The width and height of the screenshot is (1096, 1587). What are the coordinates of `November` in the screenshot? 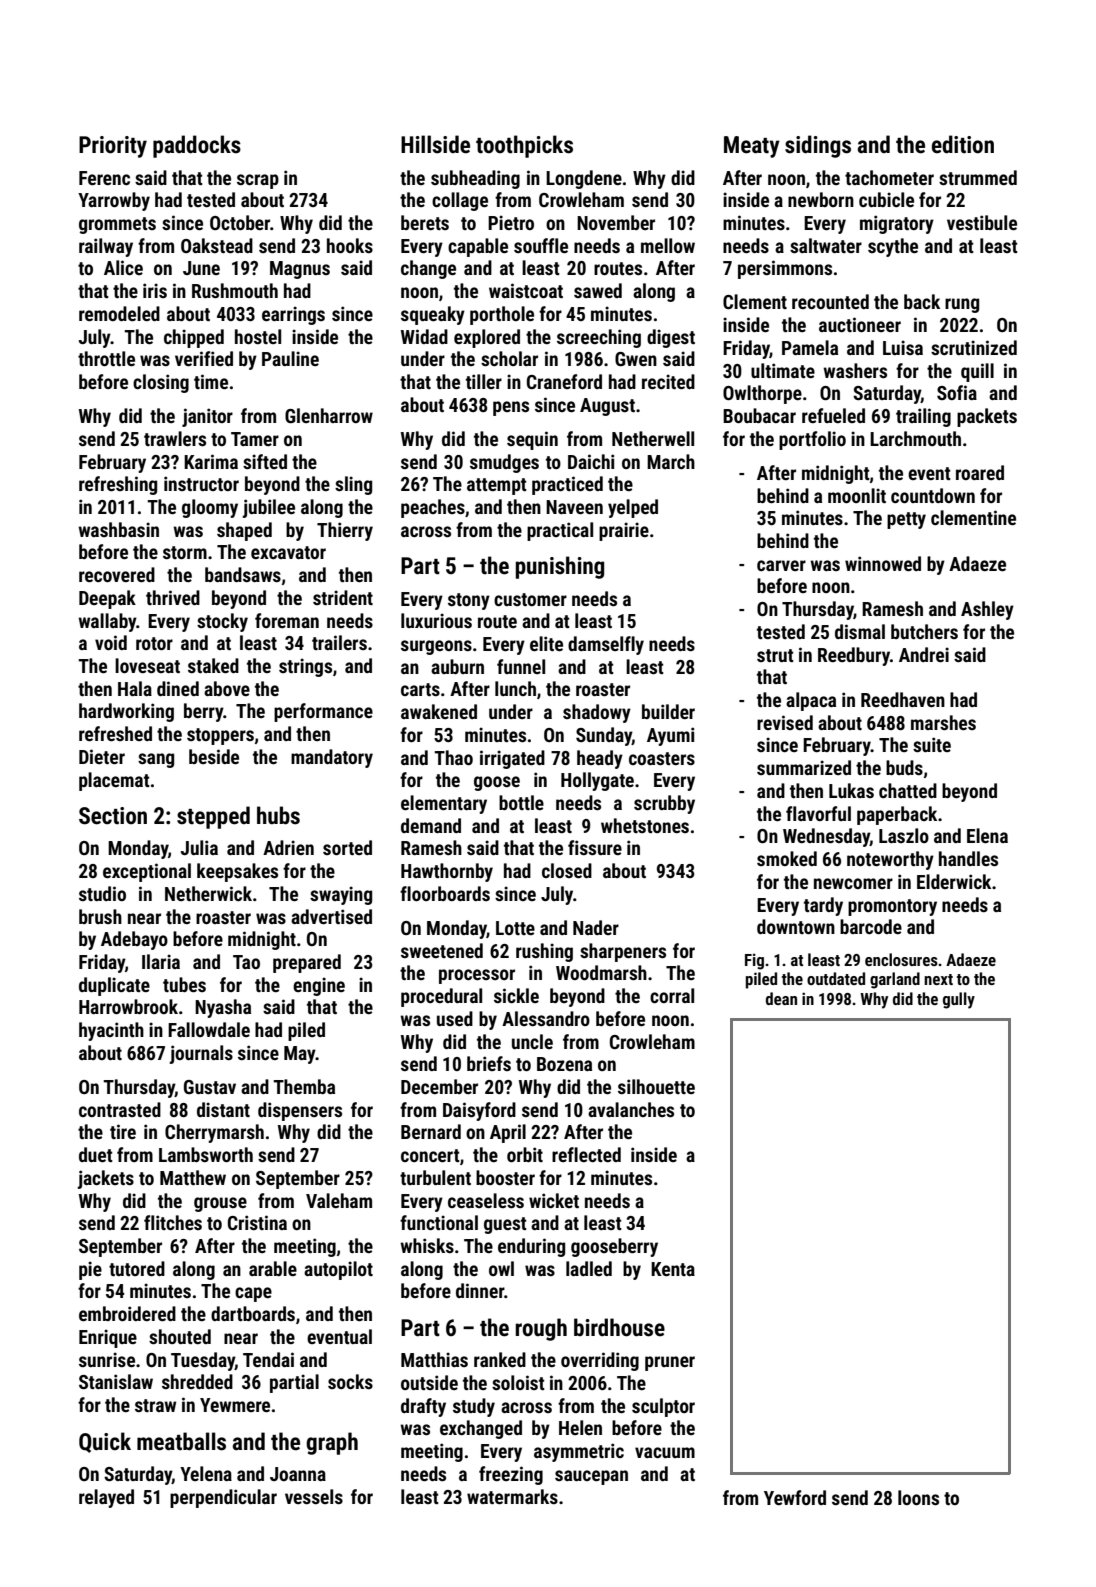 It's located at (616, 222).
